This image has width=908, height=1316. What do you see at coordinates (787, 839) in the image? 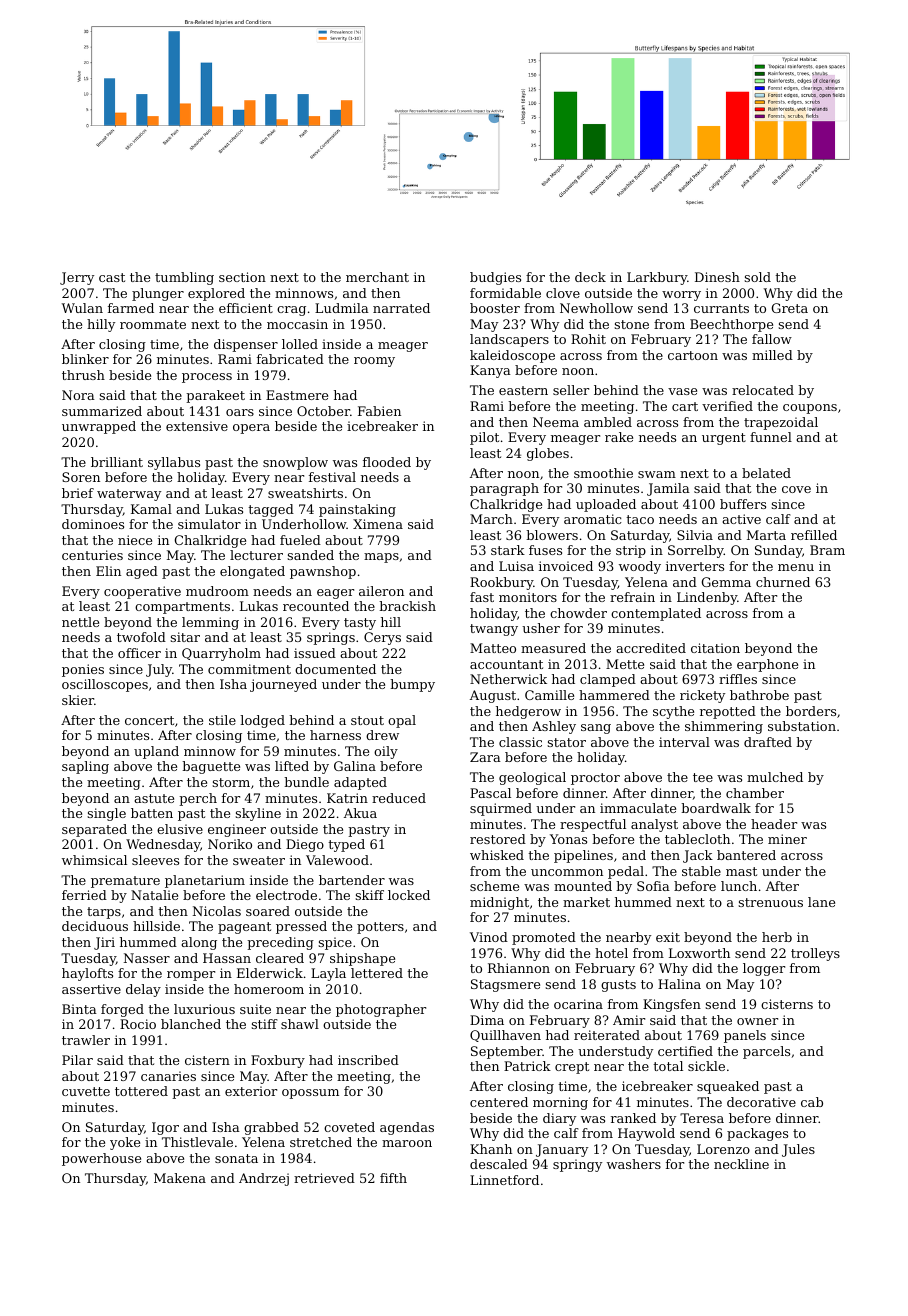
I see `miner` at bounding box center [787, 839].
